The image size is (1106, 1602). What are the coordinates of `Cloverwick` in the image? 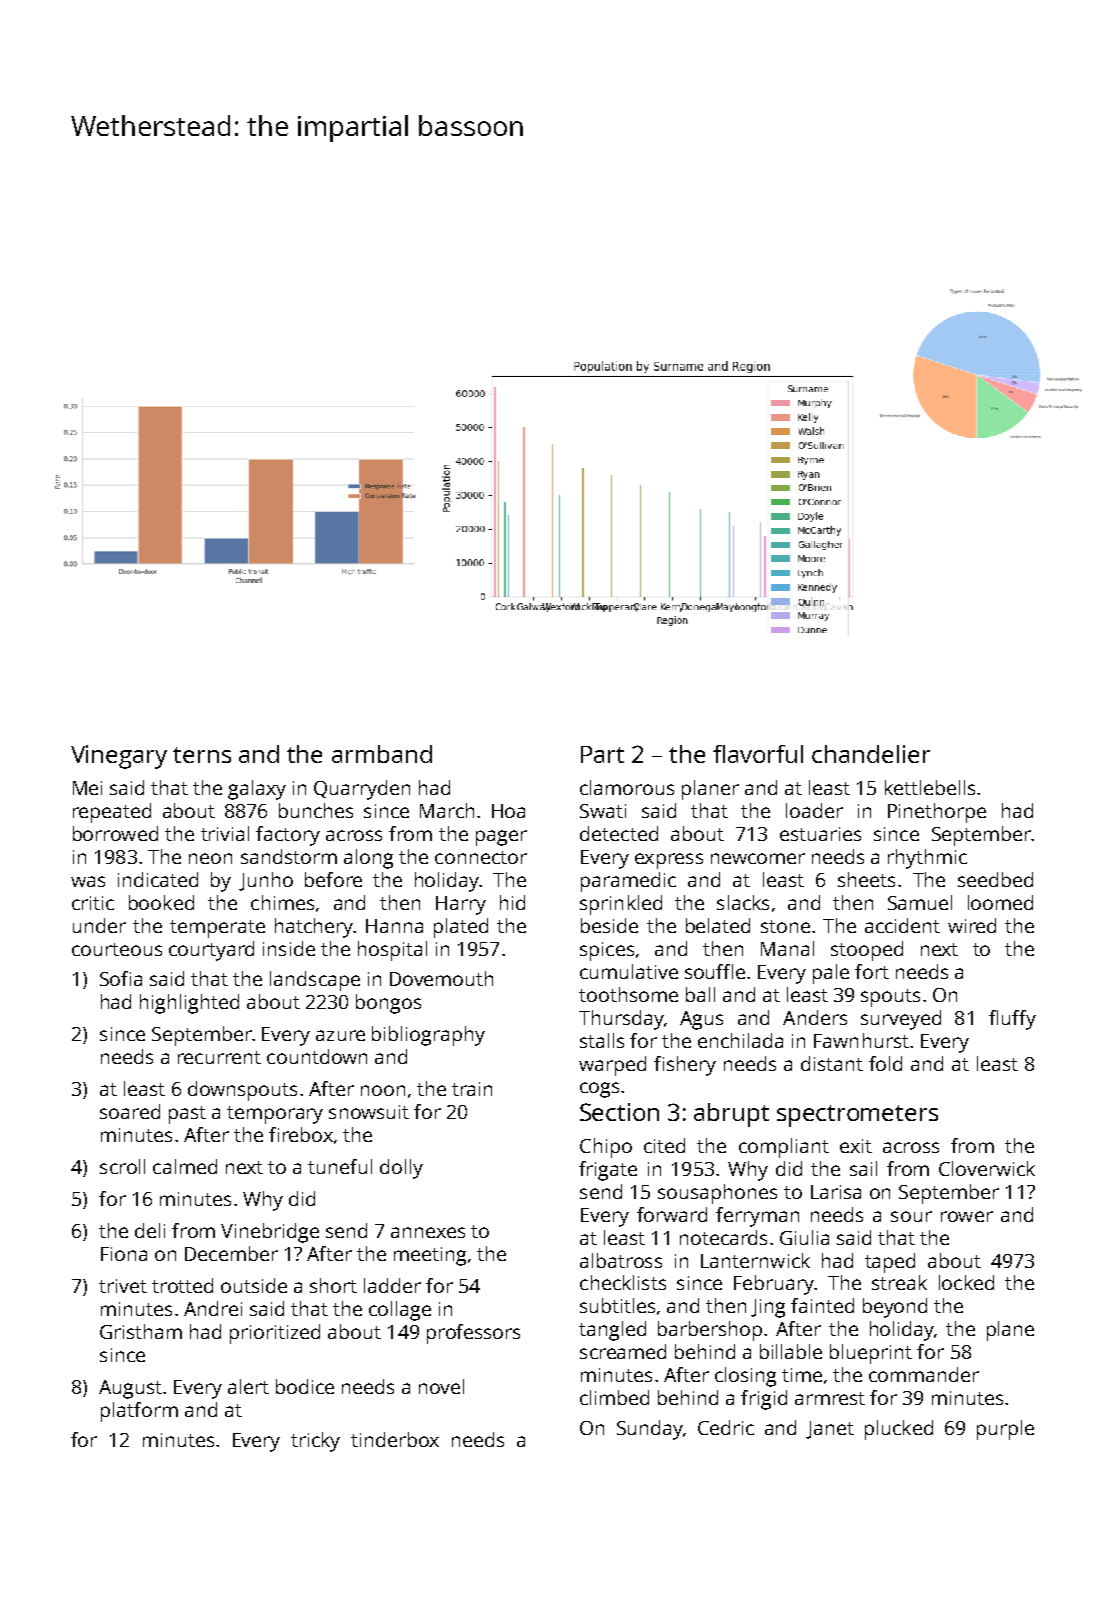 It's located at (987, 1168).
